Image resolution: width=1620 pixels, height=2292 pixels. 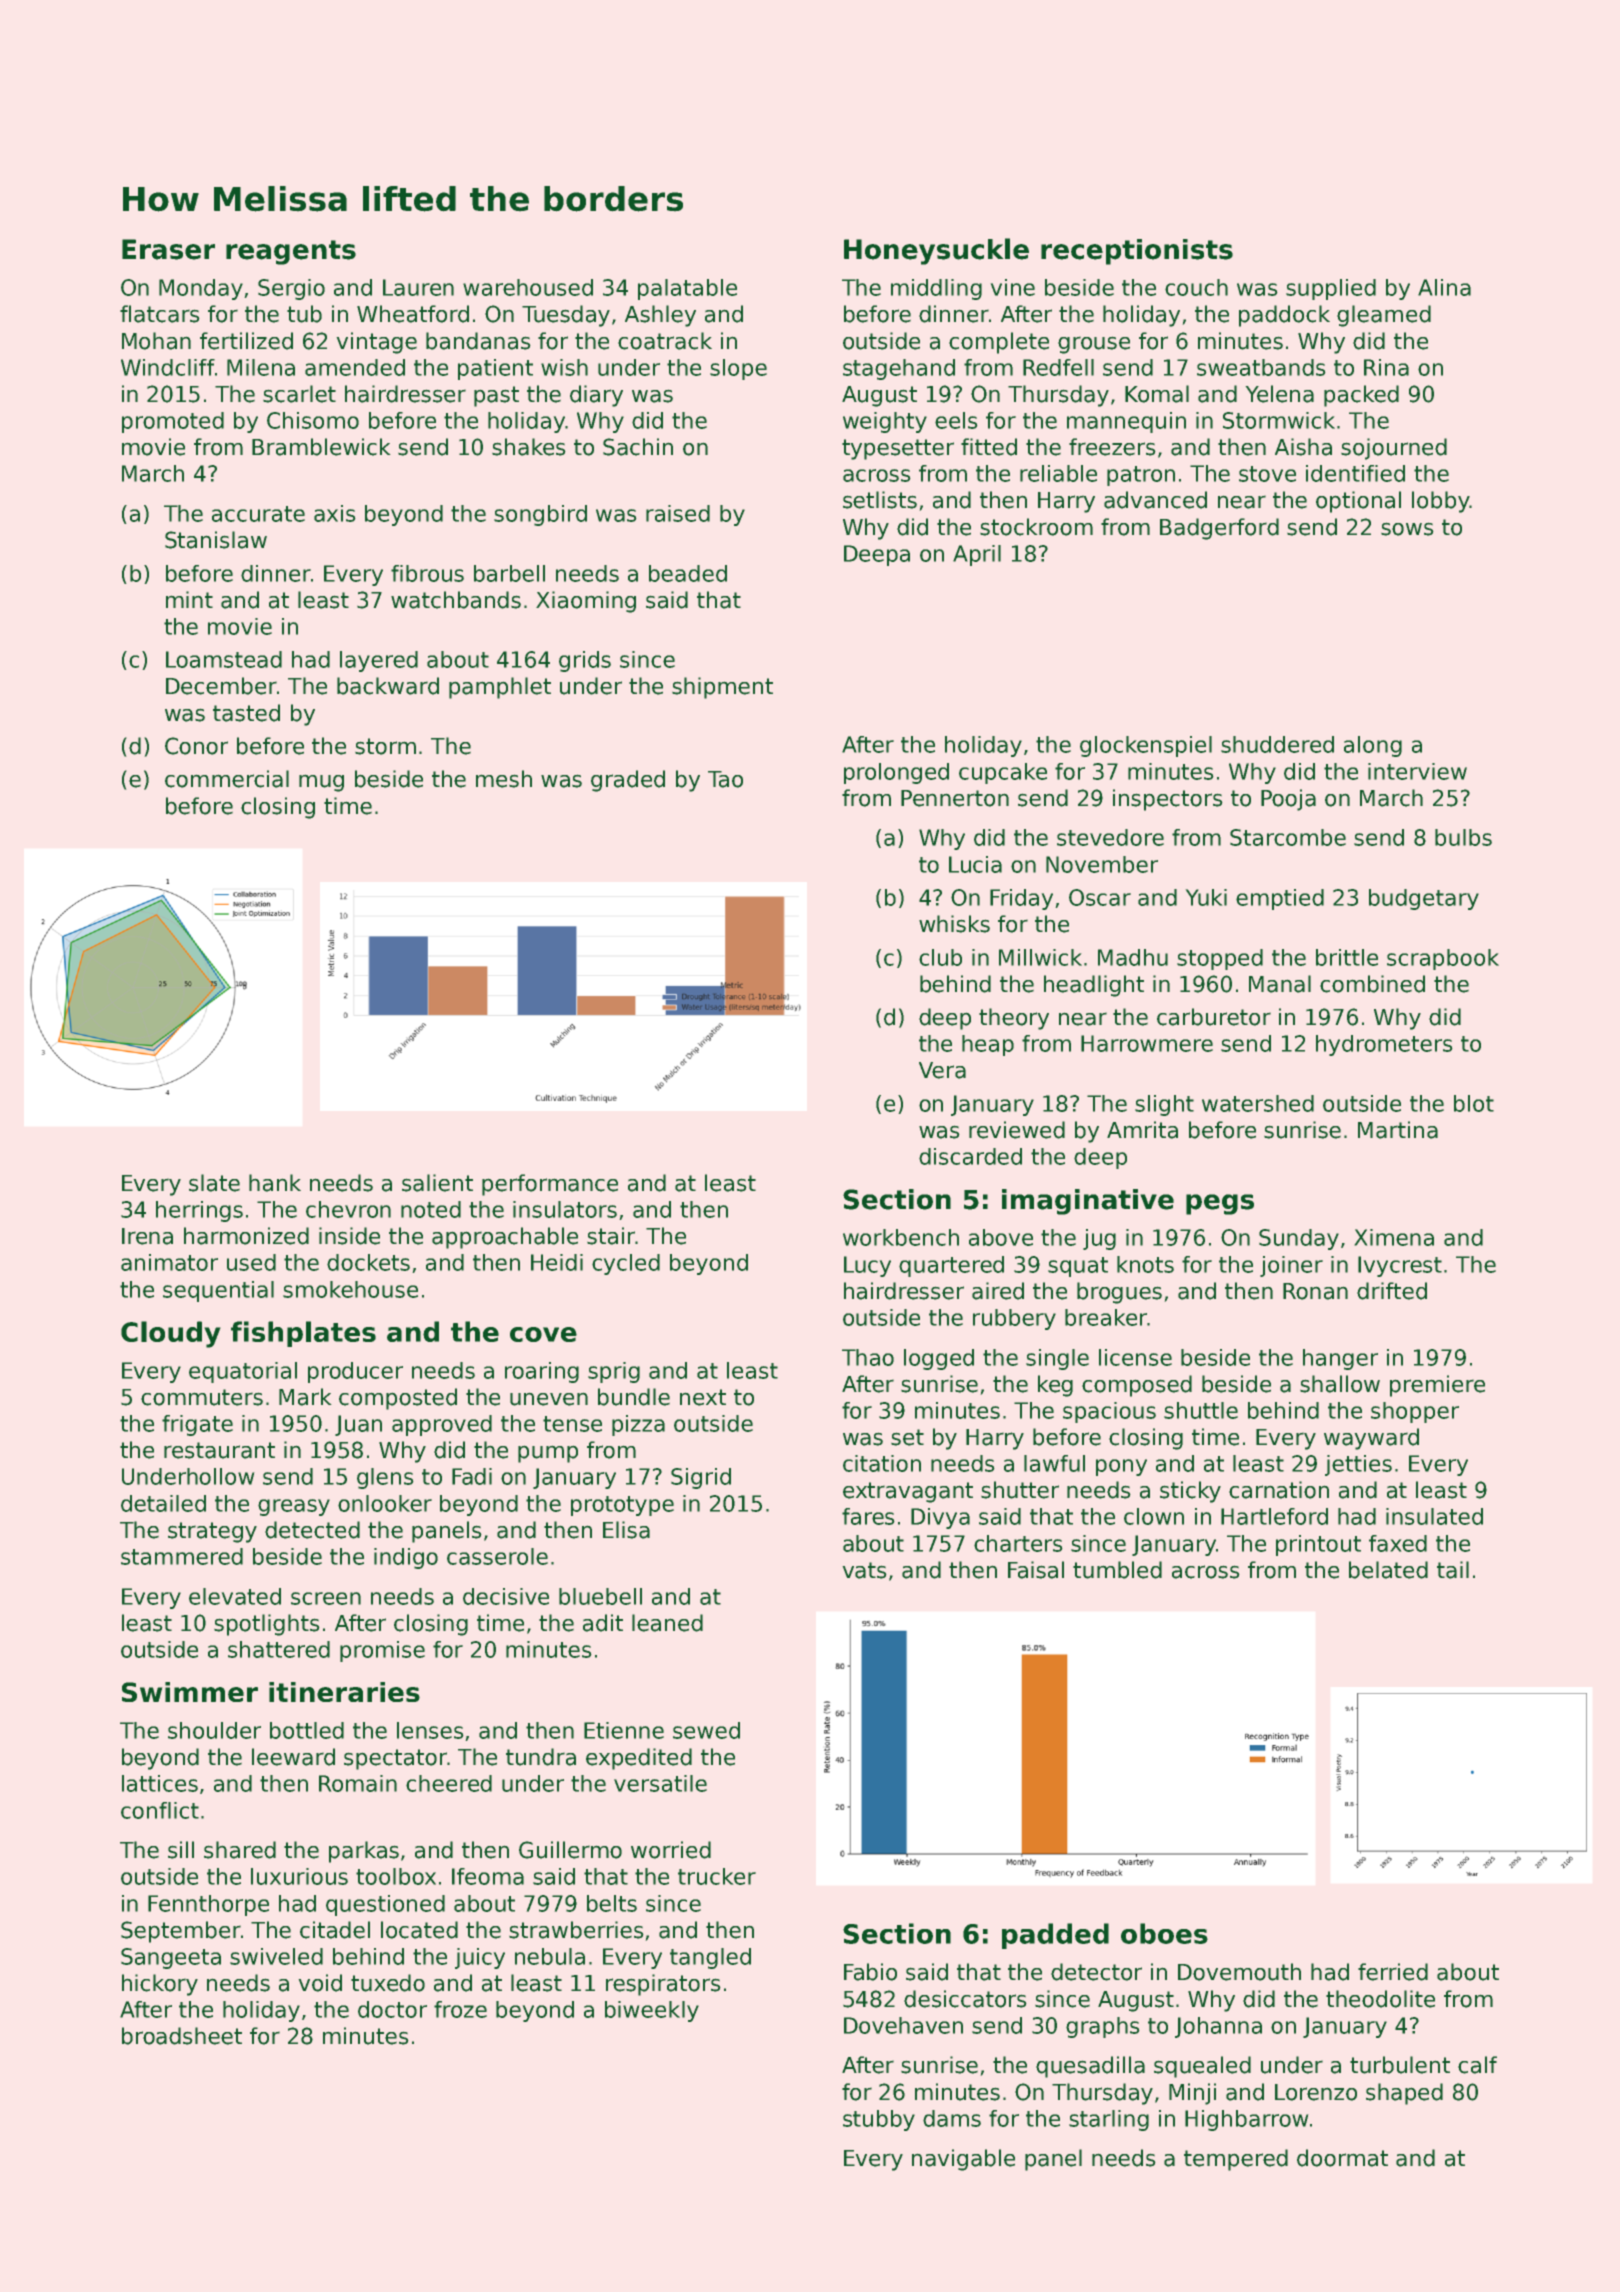 What do you see at coordinates (936, 251) in the document?
I see `Honeysuckle` at bounding box center [936, 251].
